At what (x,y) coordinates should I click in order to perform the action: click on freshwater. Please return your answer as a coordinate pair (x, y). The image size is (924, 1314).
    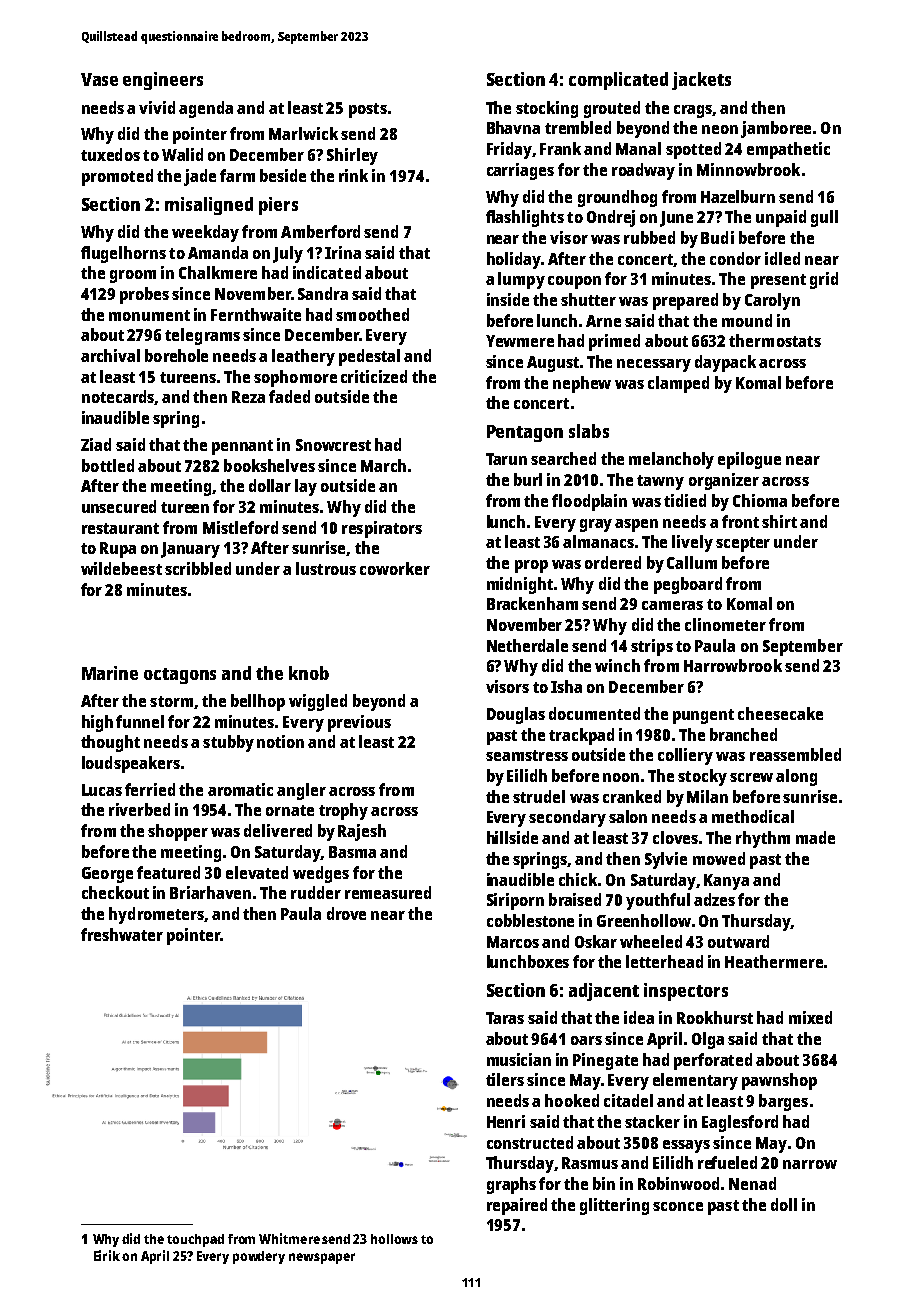
    Looking at the image, I should click on (122, 934).
